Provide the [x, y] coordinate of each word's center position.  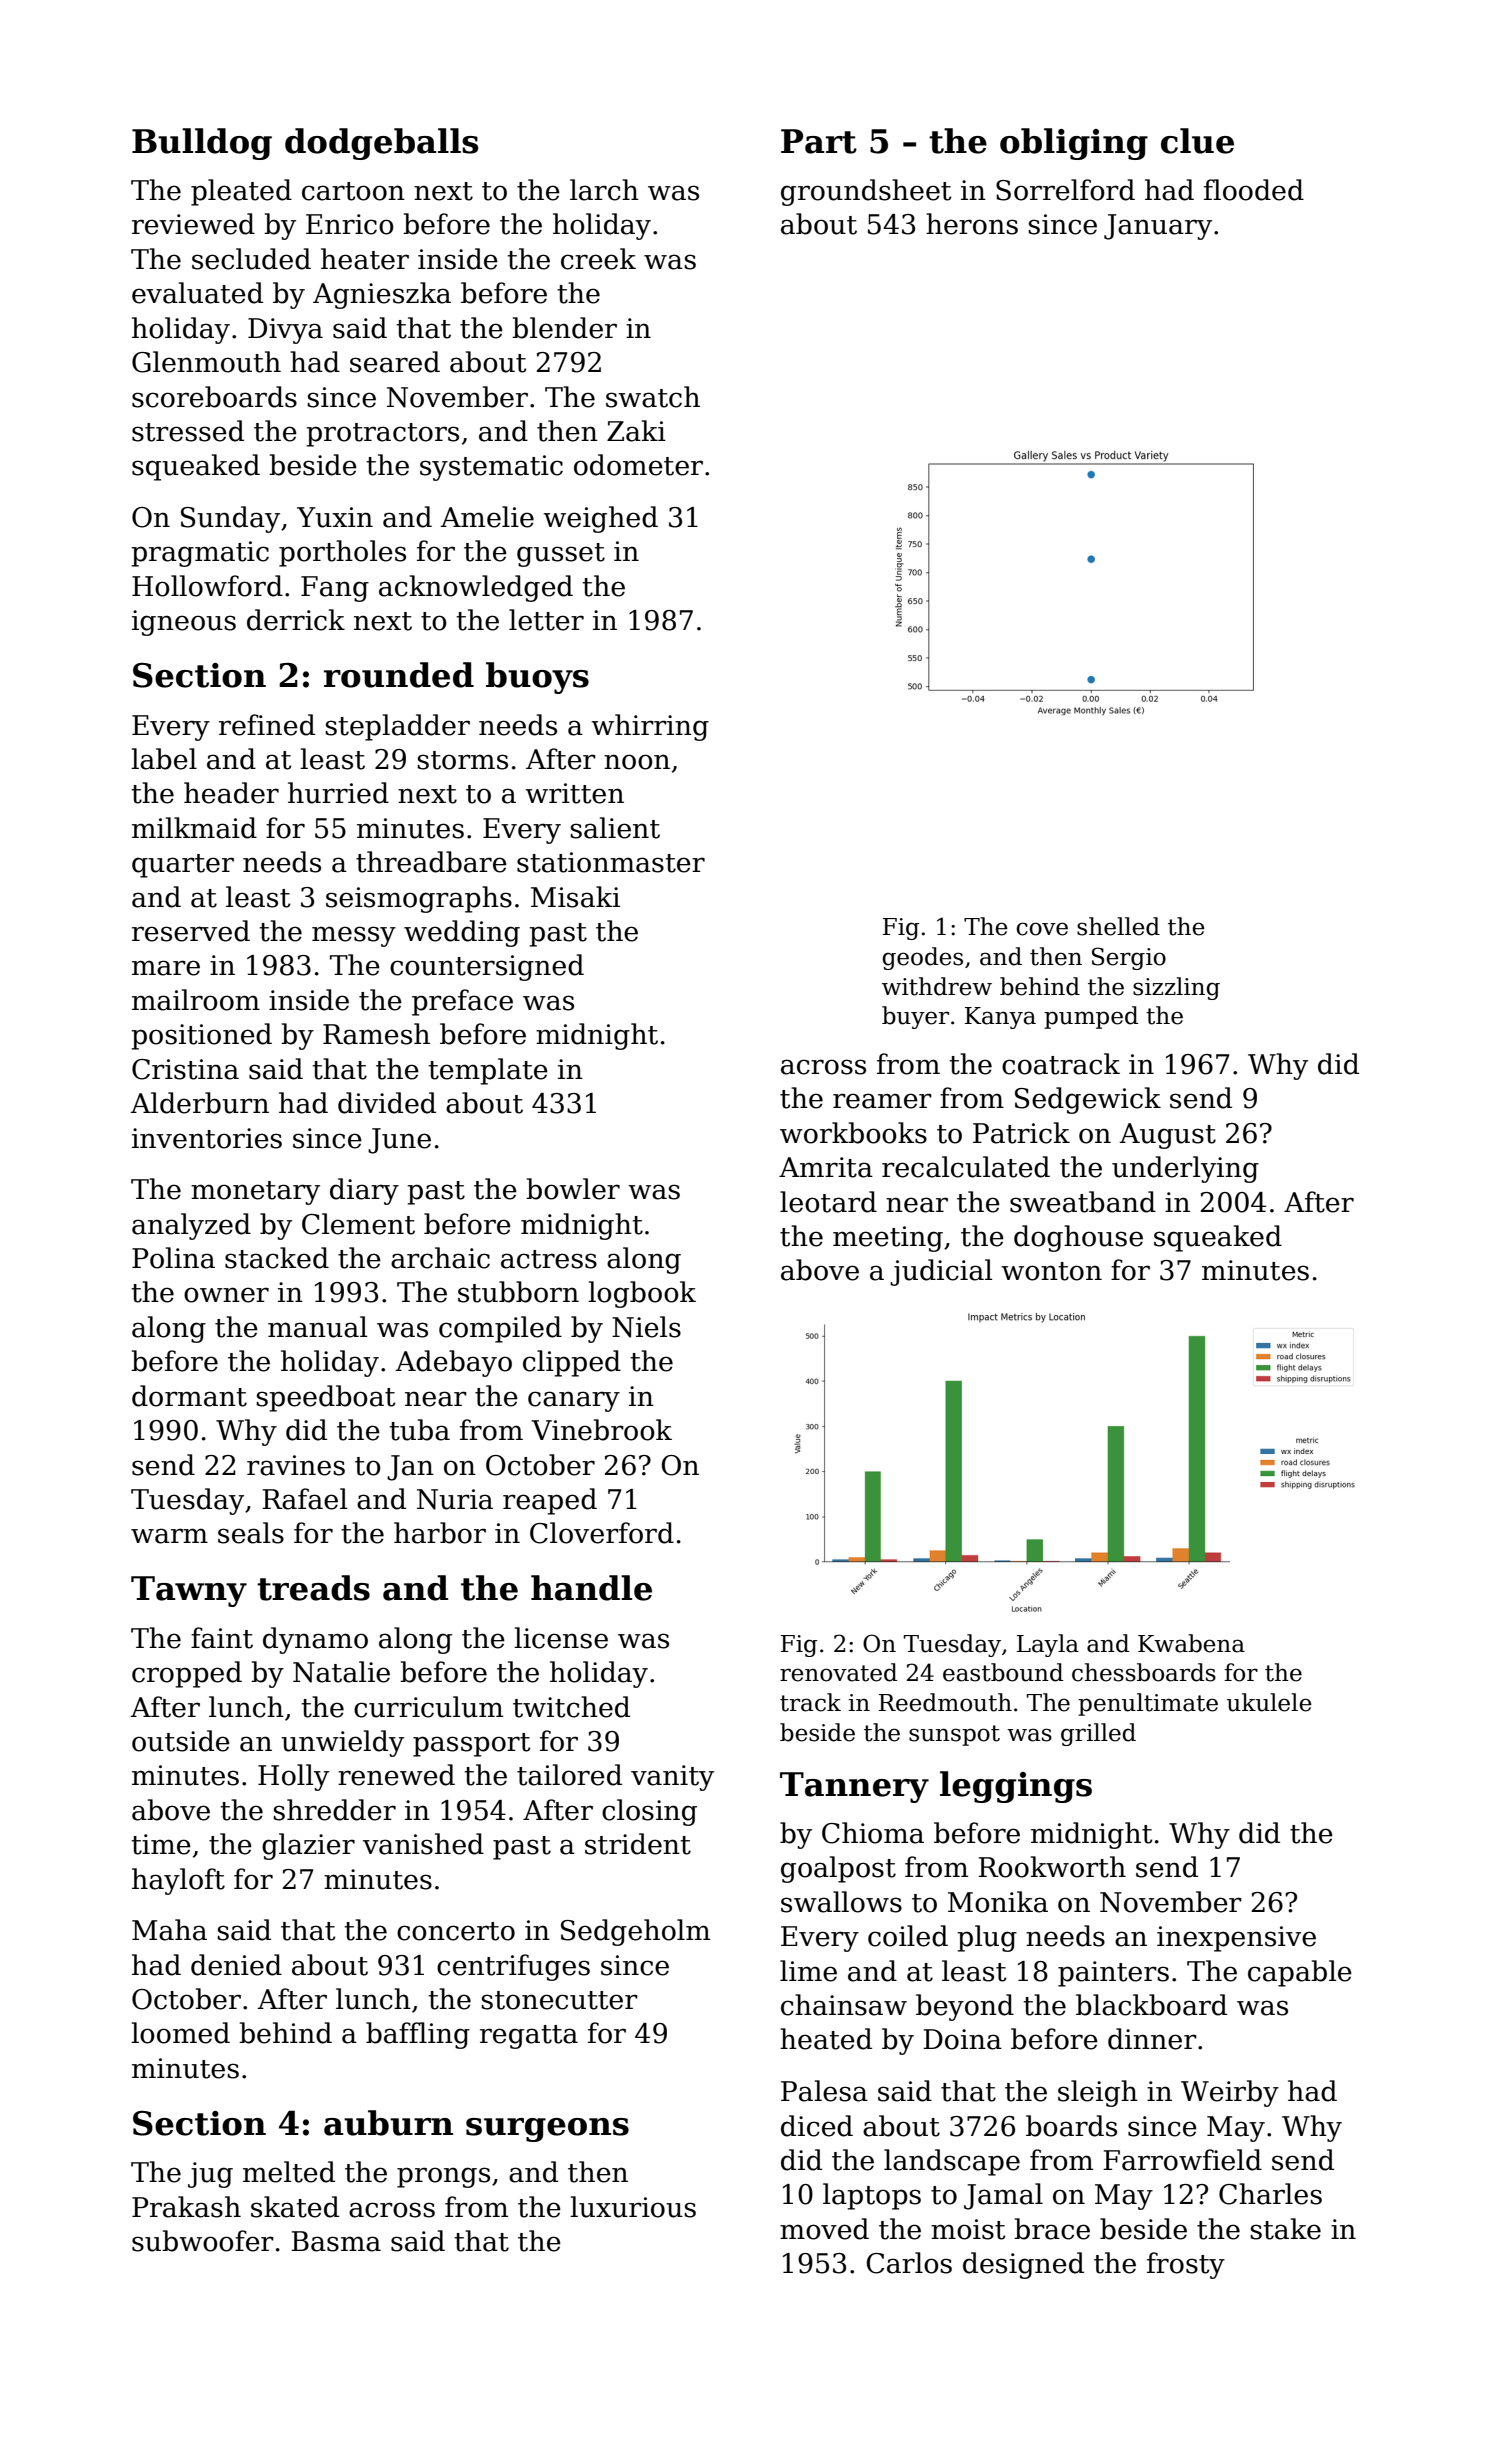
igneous [184, 623]
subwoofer [203, 2241]
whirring [650, 727]
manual [317, 1327]
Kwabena [1191, 1643]
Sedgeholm [635, 1932]
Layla [1048, 1645]
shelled [1118, 926]
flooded [1254, 190]
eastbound [1003, 1672]
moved [824, 2229]
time [161, 1844]
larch [604, 190]
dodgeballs [382, 144]
